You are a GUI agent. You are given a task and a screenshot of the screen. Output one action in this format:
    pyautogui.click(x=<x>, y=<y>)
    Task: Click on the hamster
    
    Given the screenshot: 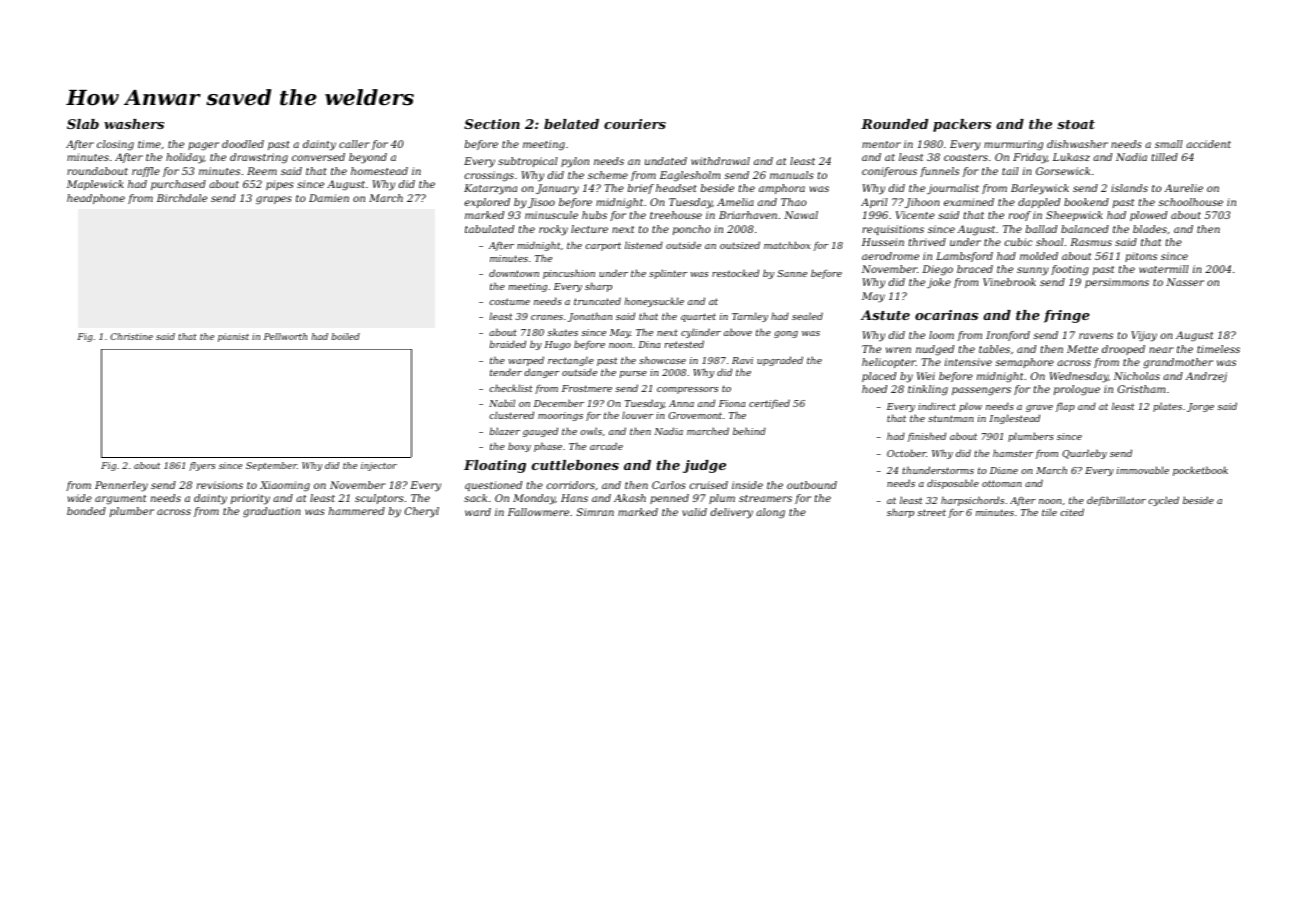 What is the action you would take?
    pyautogui.click(x=1013, y=453)
